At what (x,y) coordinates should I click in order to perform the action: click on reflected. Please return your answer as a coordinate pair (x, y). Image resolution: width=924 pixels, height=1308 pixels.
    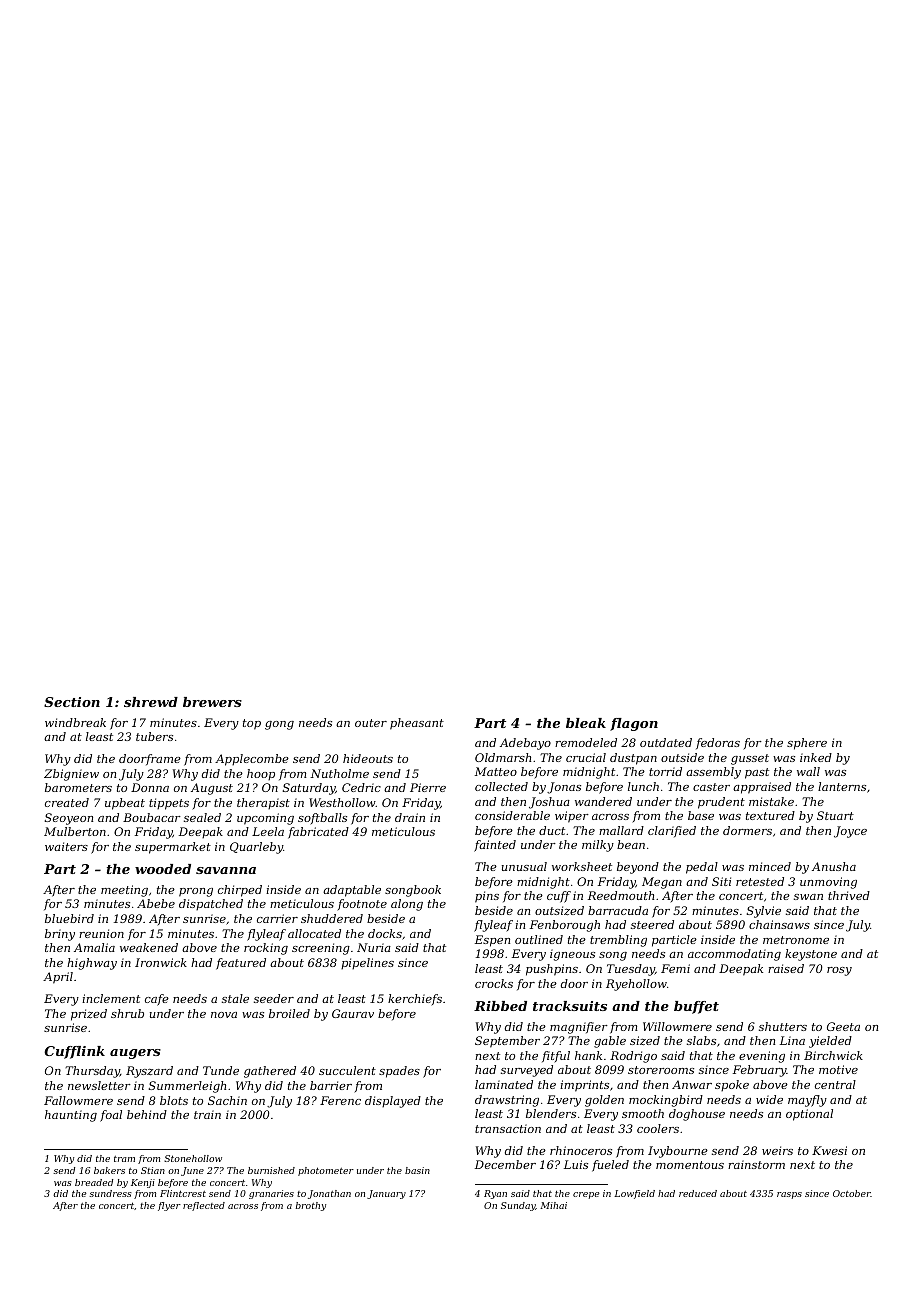
    Looking at the image, I should click on (204, 1206).
